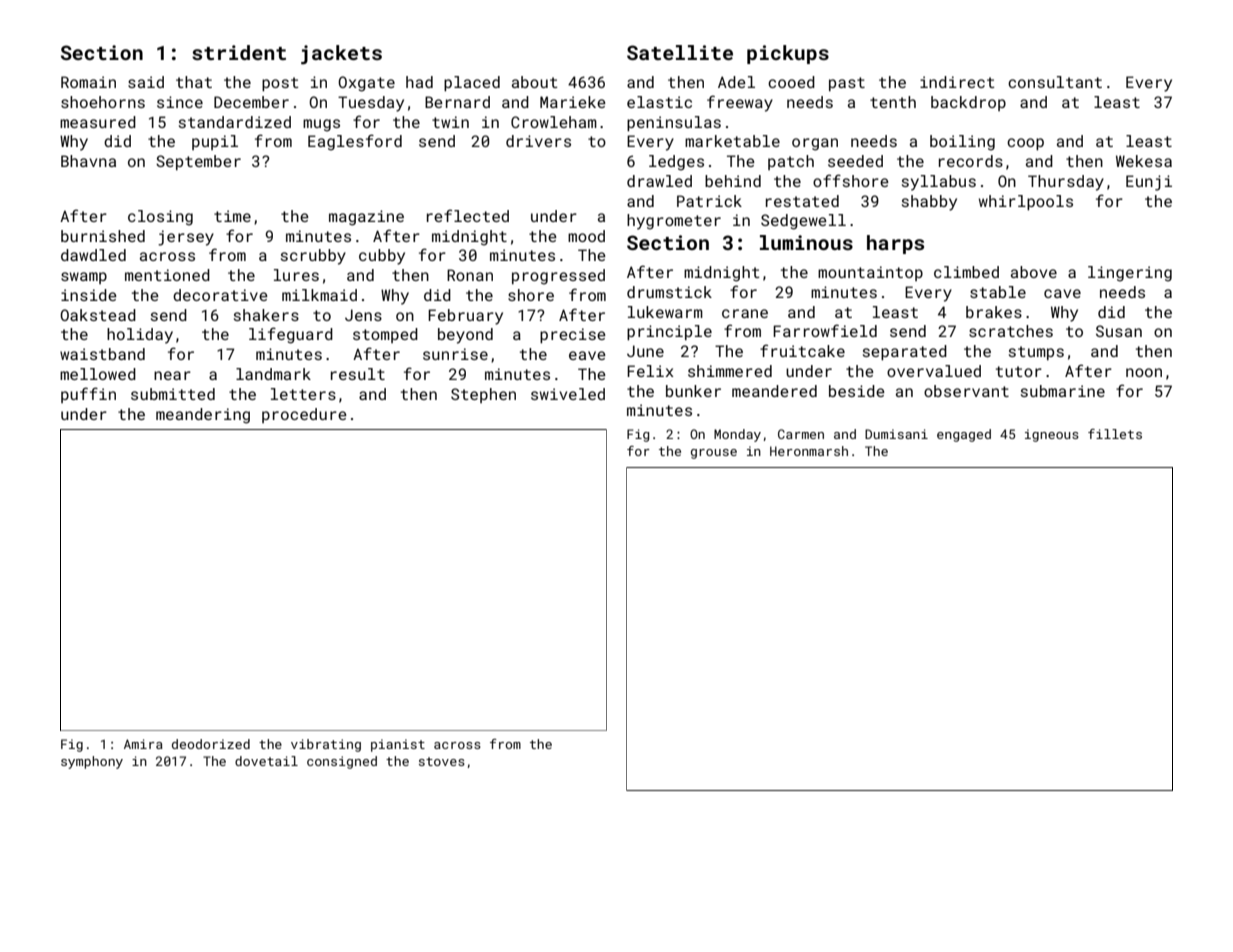  What do you see at coordinates (102, 354) in the screenshot?
I see `waistband` at bounding box center [102, 354].
